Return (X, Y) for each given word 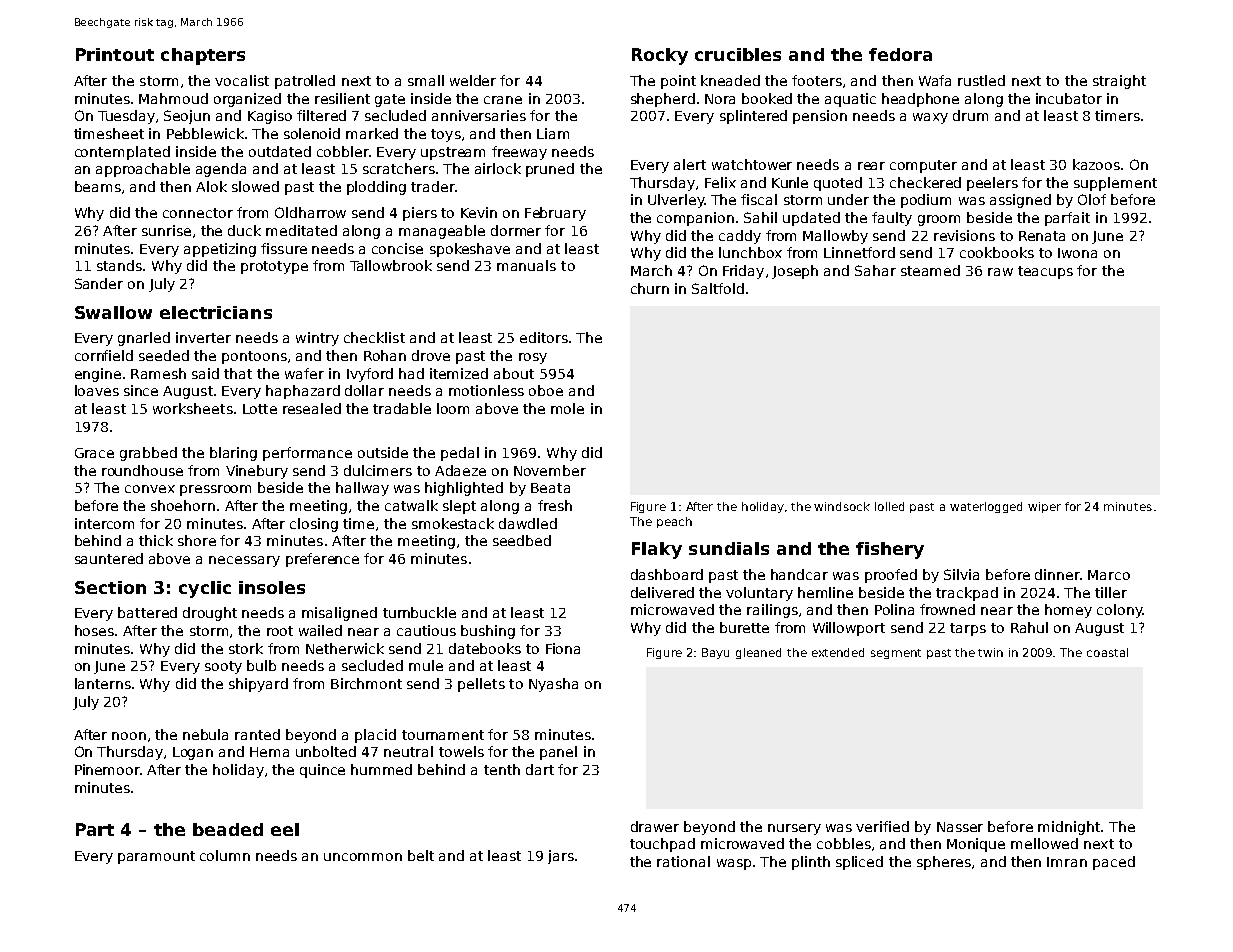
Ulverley (676, 201)
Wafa (935, 80)
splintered (753, 117)
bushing (488, 632)
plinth (811, 863)
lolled (889, 506)
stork (246, 648)
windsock (842, 506)
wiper (1044, 507)
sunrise (166, 230)
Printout (115, 54)
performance (307, 454)
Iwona (1077, 253)
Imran (1067, 862)
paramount (156, 857)
